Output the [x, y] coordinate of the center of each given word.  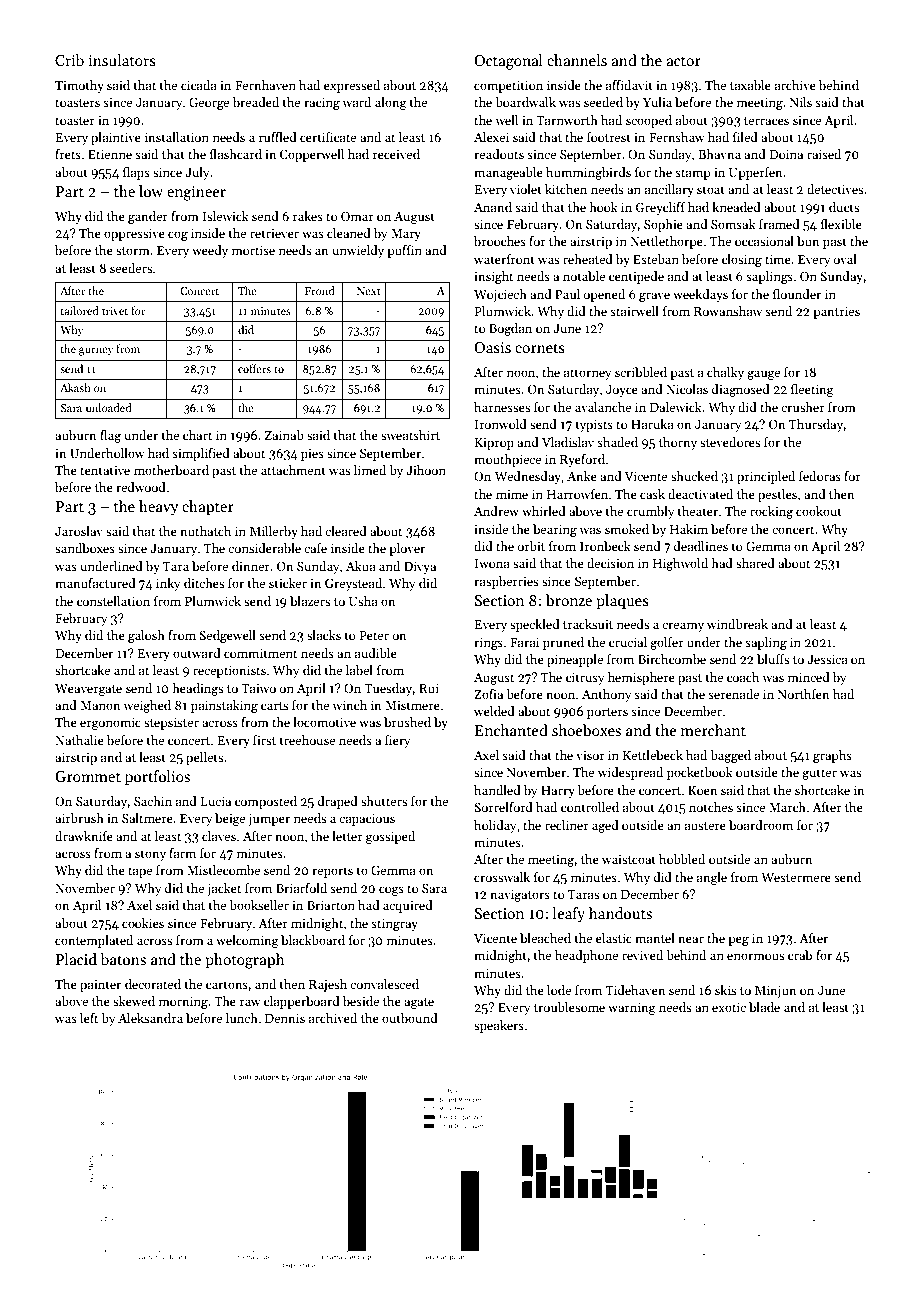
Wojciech [500, 295]
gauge [763, 375]
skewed [134, 1001]
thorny [678, 443]
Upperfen [756, 173]
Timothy [79, 86]
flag [110, 436]
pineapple [575, 660]
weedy [210, 251]
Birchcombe [672, 659]
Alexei [491, 137]
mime [512, 494]
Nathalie [79, 740]
